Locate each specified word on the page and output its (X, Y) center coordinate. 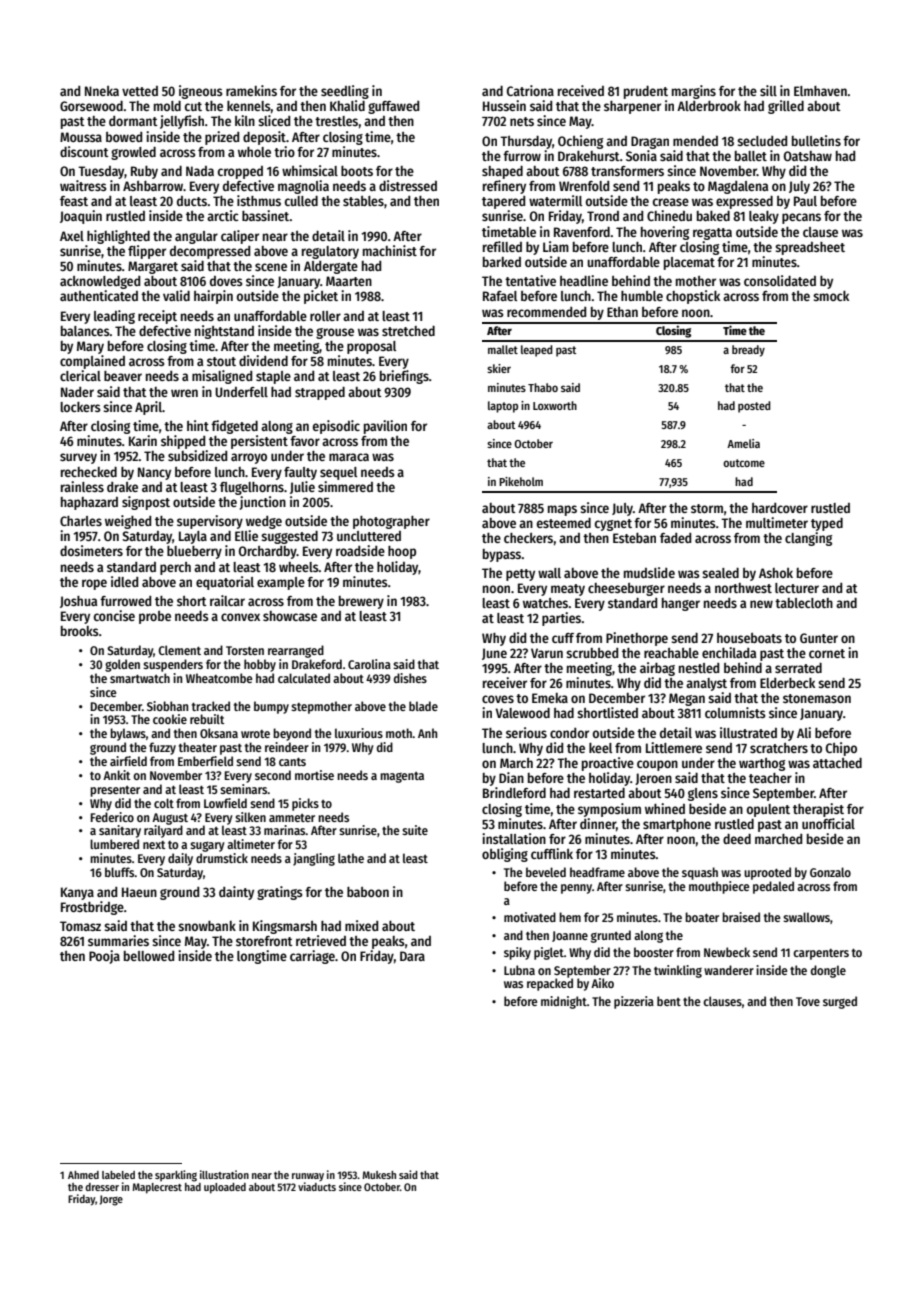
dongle (828, 971)
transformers (627, 171)
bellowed (149, 956)
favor (305, 441)
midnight (564, 1002)
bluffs (120, 872)
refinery (504, 187)
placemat (689, 263)
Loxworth (555, 405)
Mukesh (379, 1175)
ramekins (251, 90)
